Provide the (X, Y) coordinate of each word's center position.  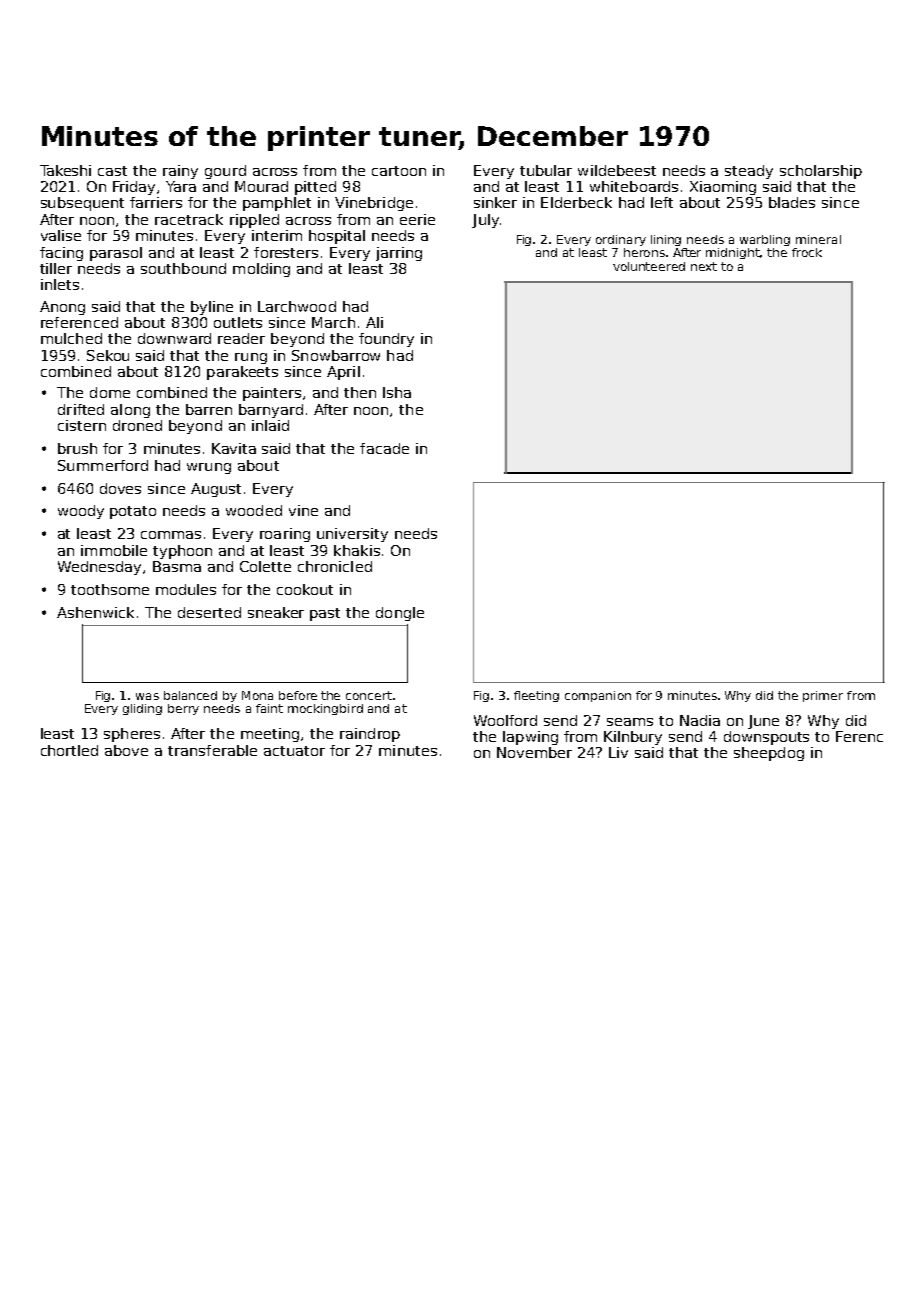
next (704, 266)
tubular (546, 170)
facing (61, 254)
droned (137, 425)
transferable (212, 750)
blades (792, 202)
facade (384, 448)
